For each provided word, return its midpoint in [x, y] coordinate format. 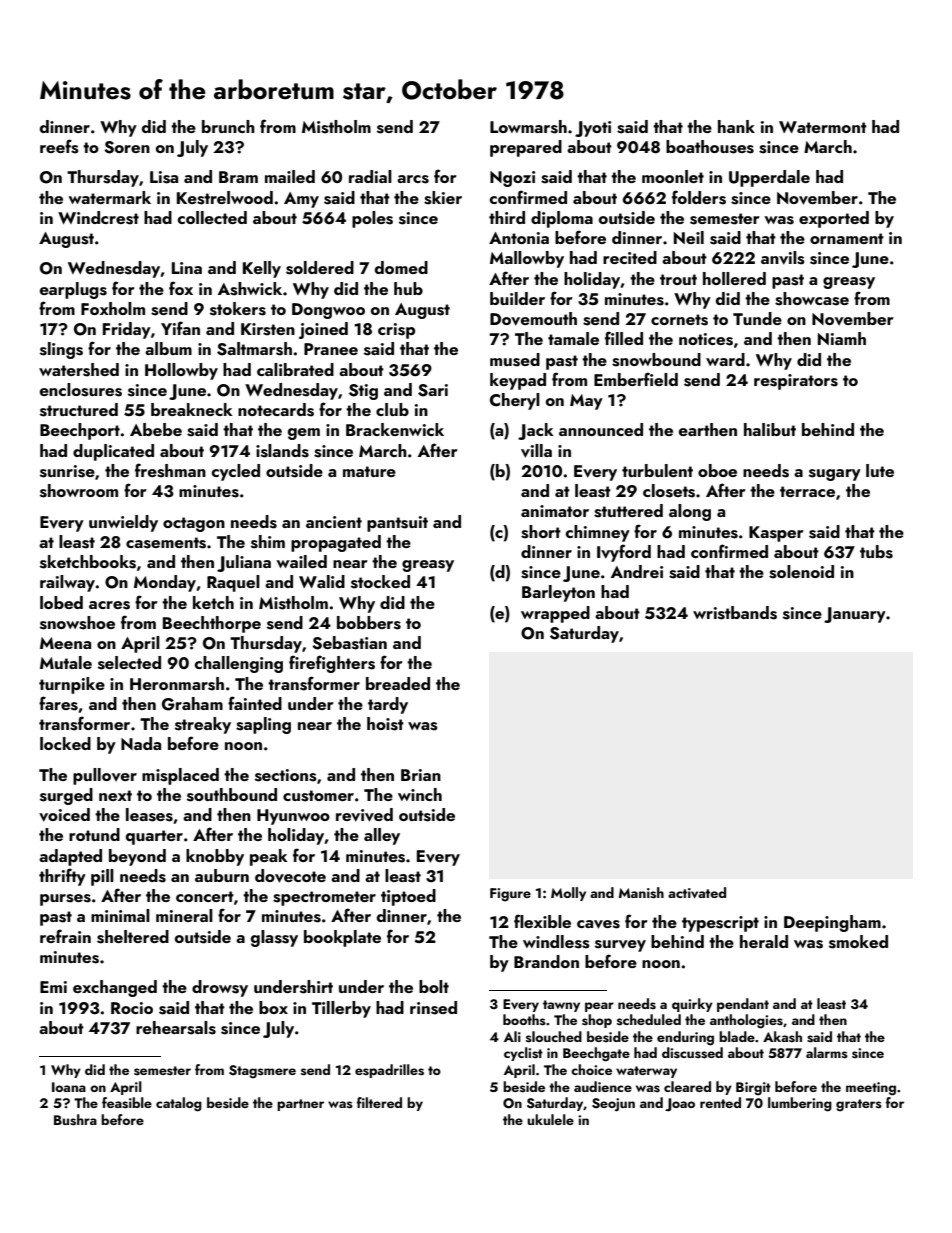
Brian [421, 775]
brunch [228, 126]
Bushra [75, 1120]
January [855, 615]
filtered [379, 1102]
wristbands [735, 613]
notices [706, 339]
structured [79, 410]
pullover [105, 776]
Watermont [823, 127]
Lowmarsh [528, 127]
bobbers [369, 623]
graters [859, 1105]
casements [166, 543]
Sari [433, 390]
